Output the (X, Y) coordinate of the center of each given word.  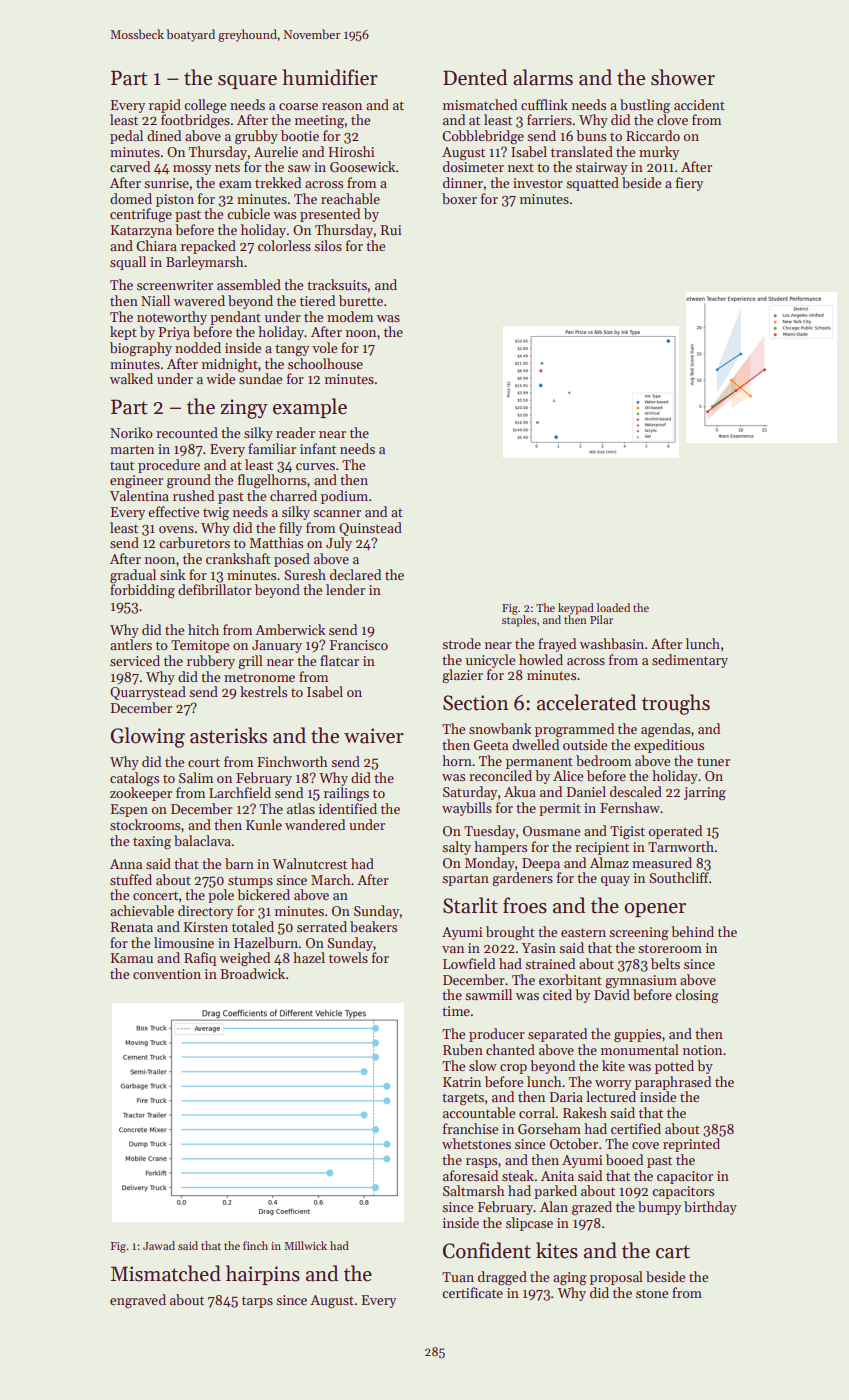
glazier (462, 676)
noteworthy (172, 318)
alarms (543, 77)
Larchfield (240, 792)
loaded (613, 607)
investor (538, 183)
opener (655, 910)
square (247, 82)
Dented (475, 77)
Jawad (159, 1245)
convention (167, 974)
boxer (459, 198)
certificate (472, 1292)
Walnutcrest (309, 863)
